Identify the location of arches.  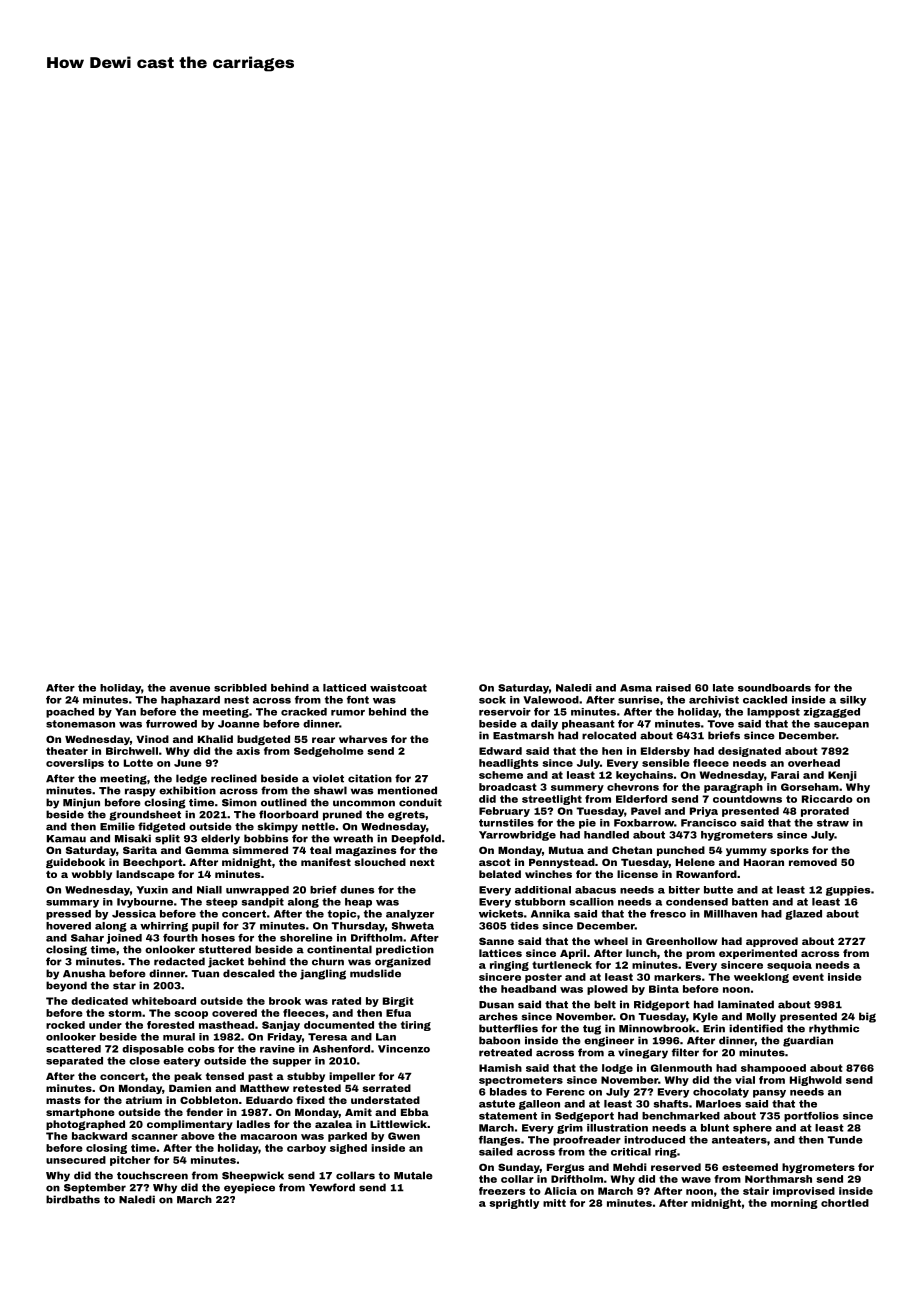
(498, 1016).
